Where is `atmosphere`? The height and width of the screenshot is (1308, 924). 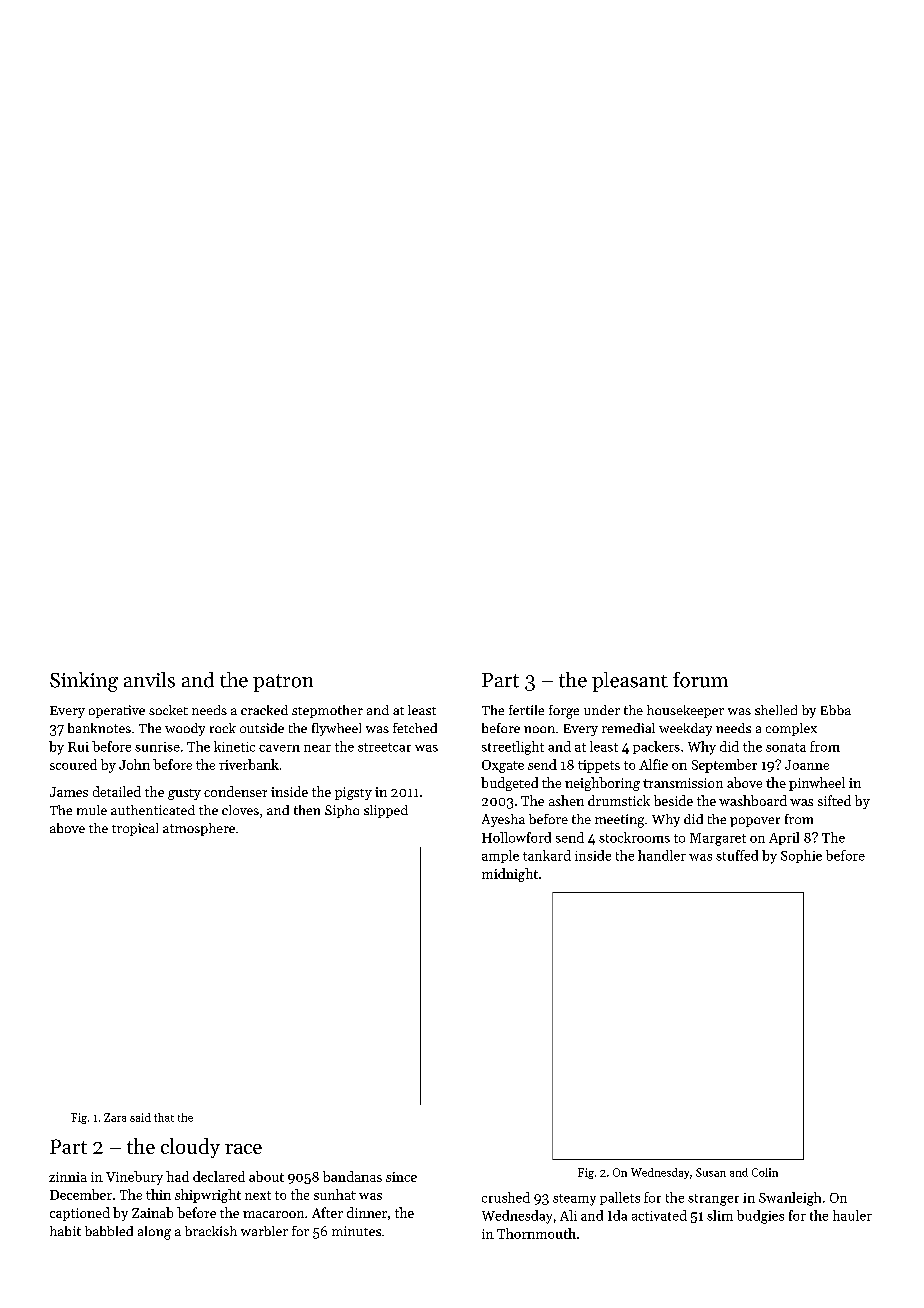 atmosphere is located at coordinates (199, 829).
